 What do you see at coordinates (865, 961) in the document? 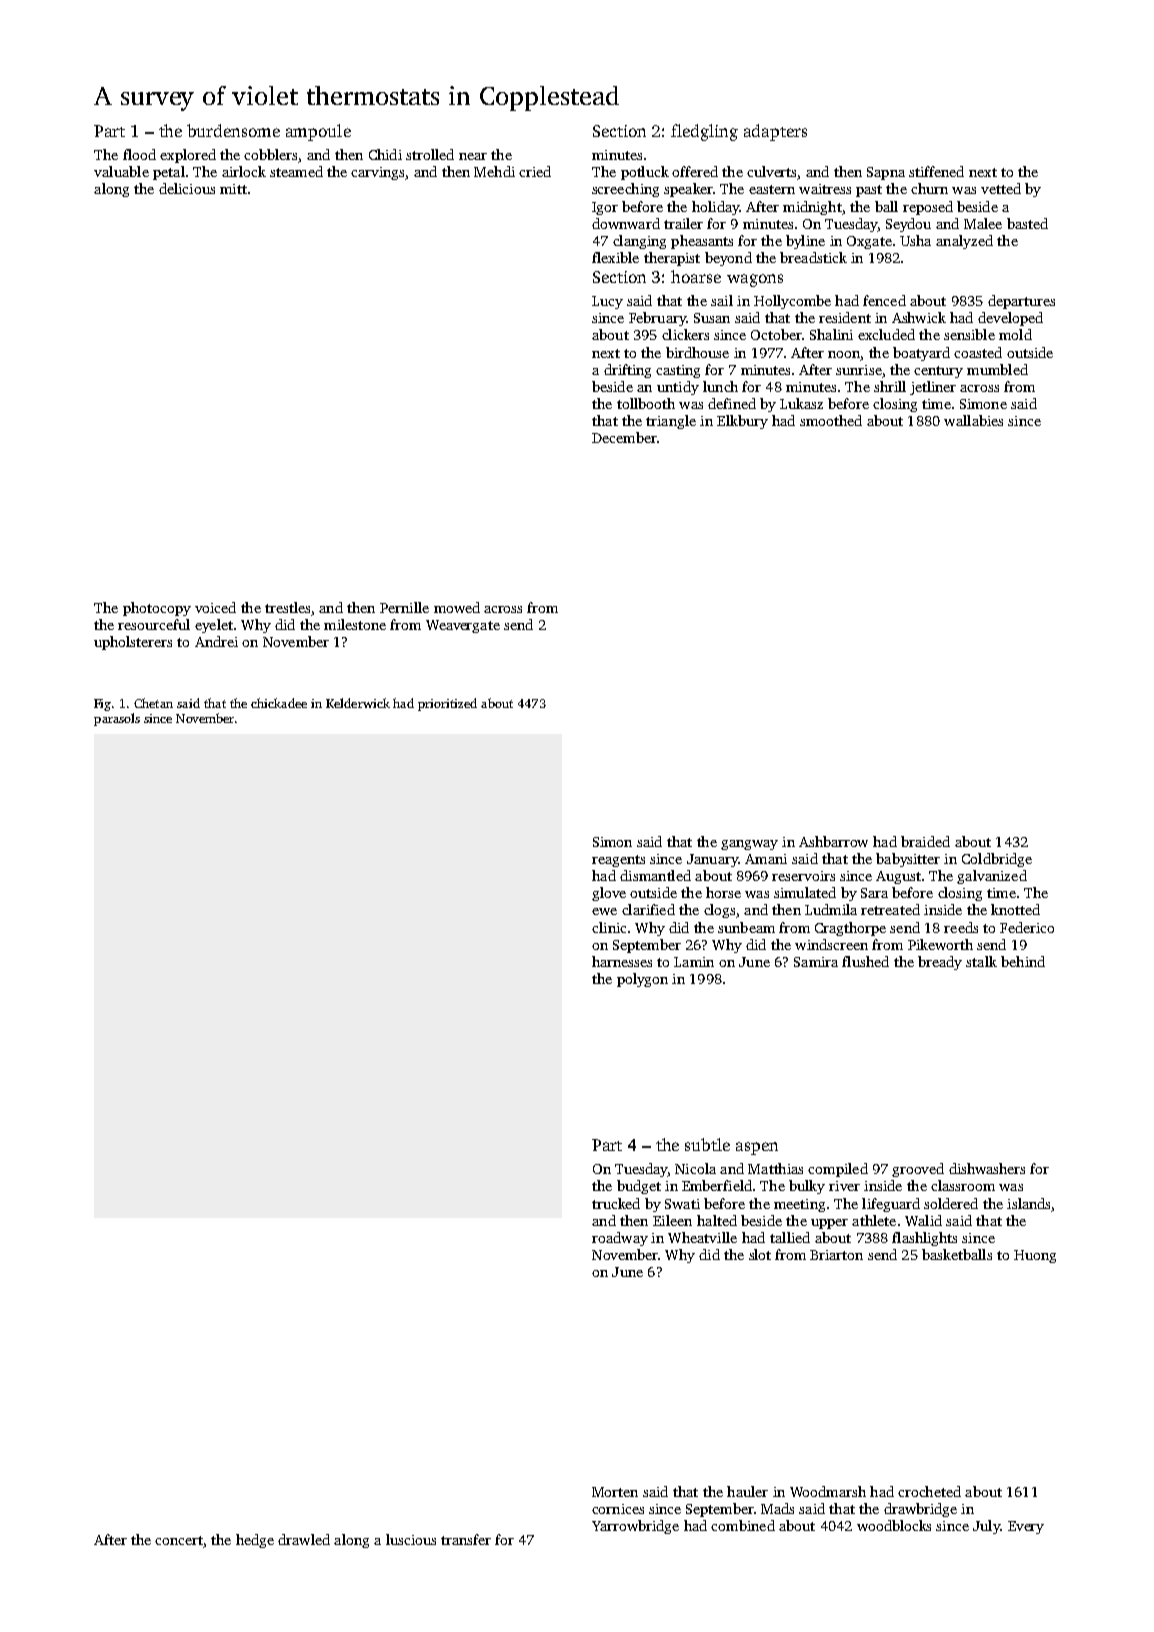
I see `flushed` at bounding box center [865, 961].
